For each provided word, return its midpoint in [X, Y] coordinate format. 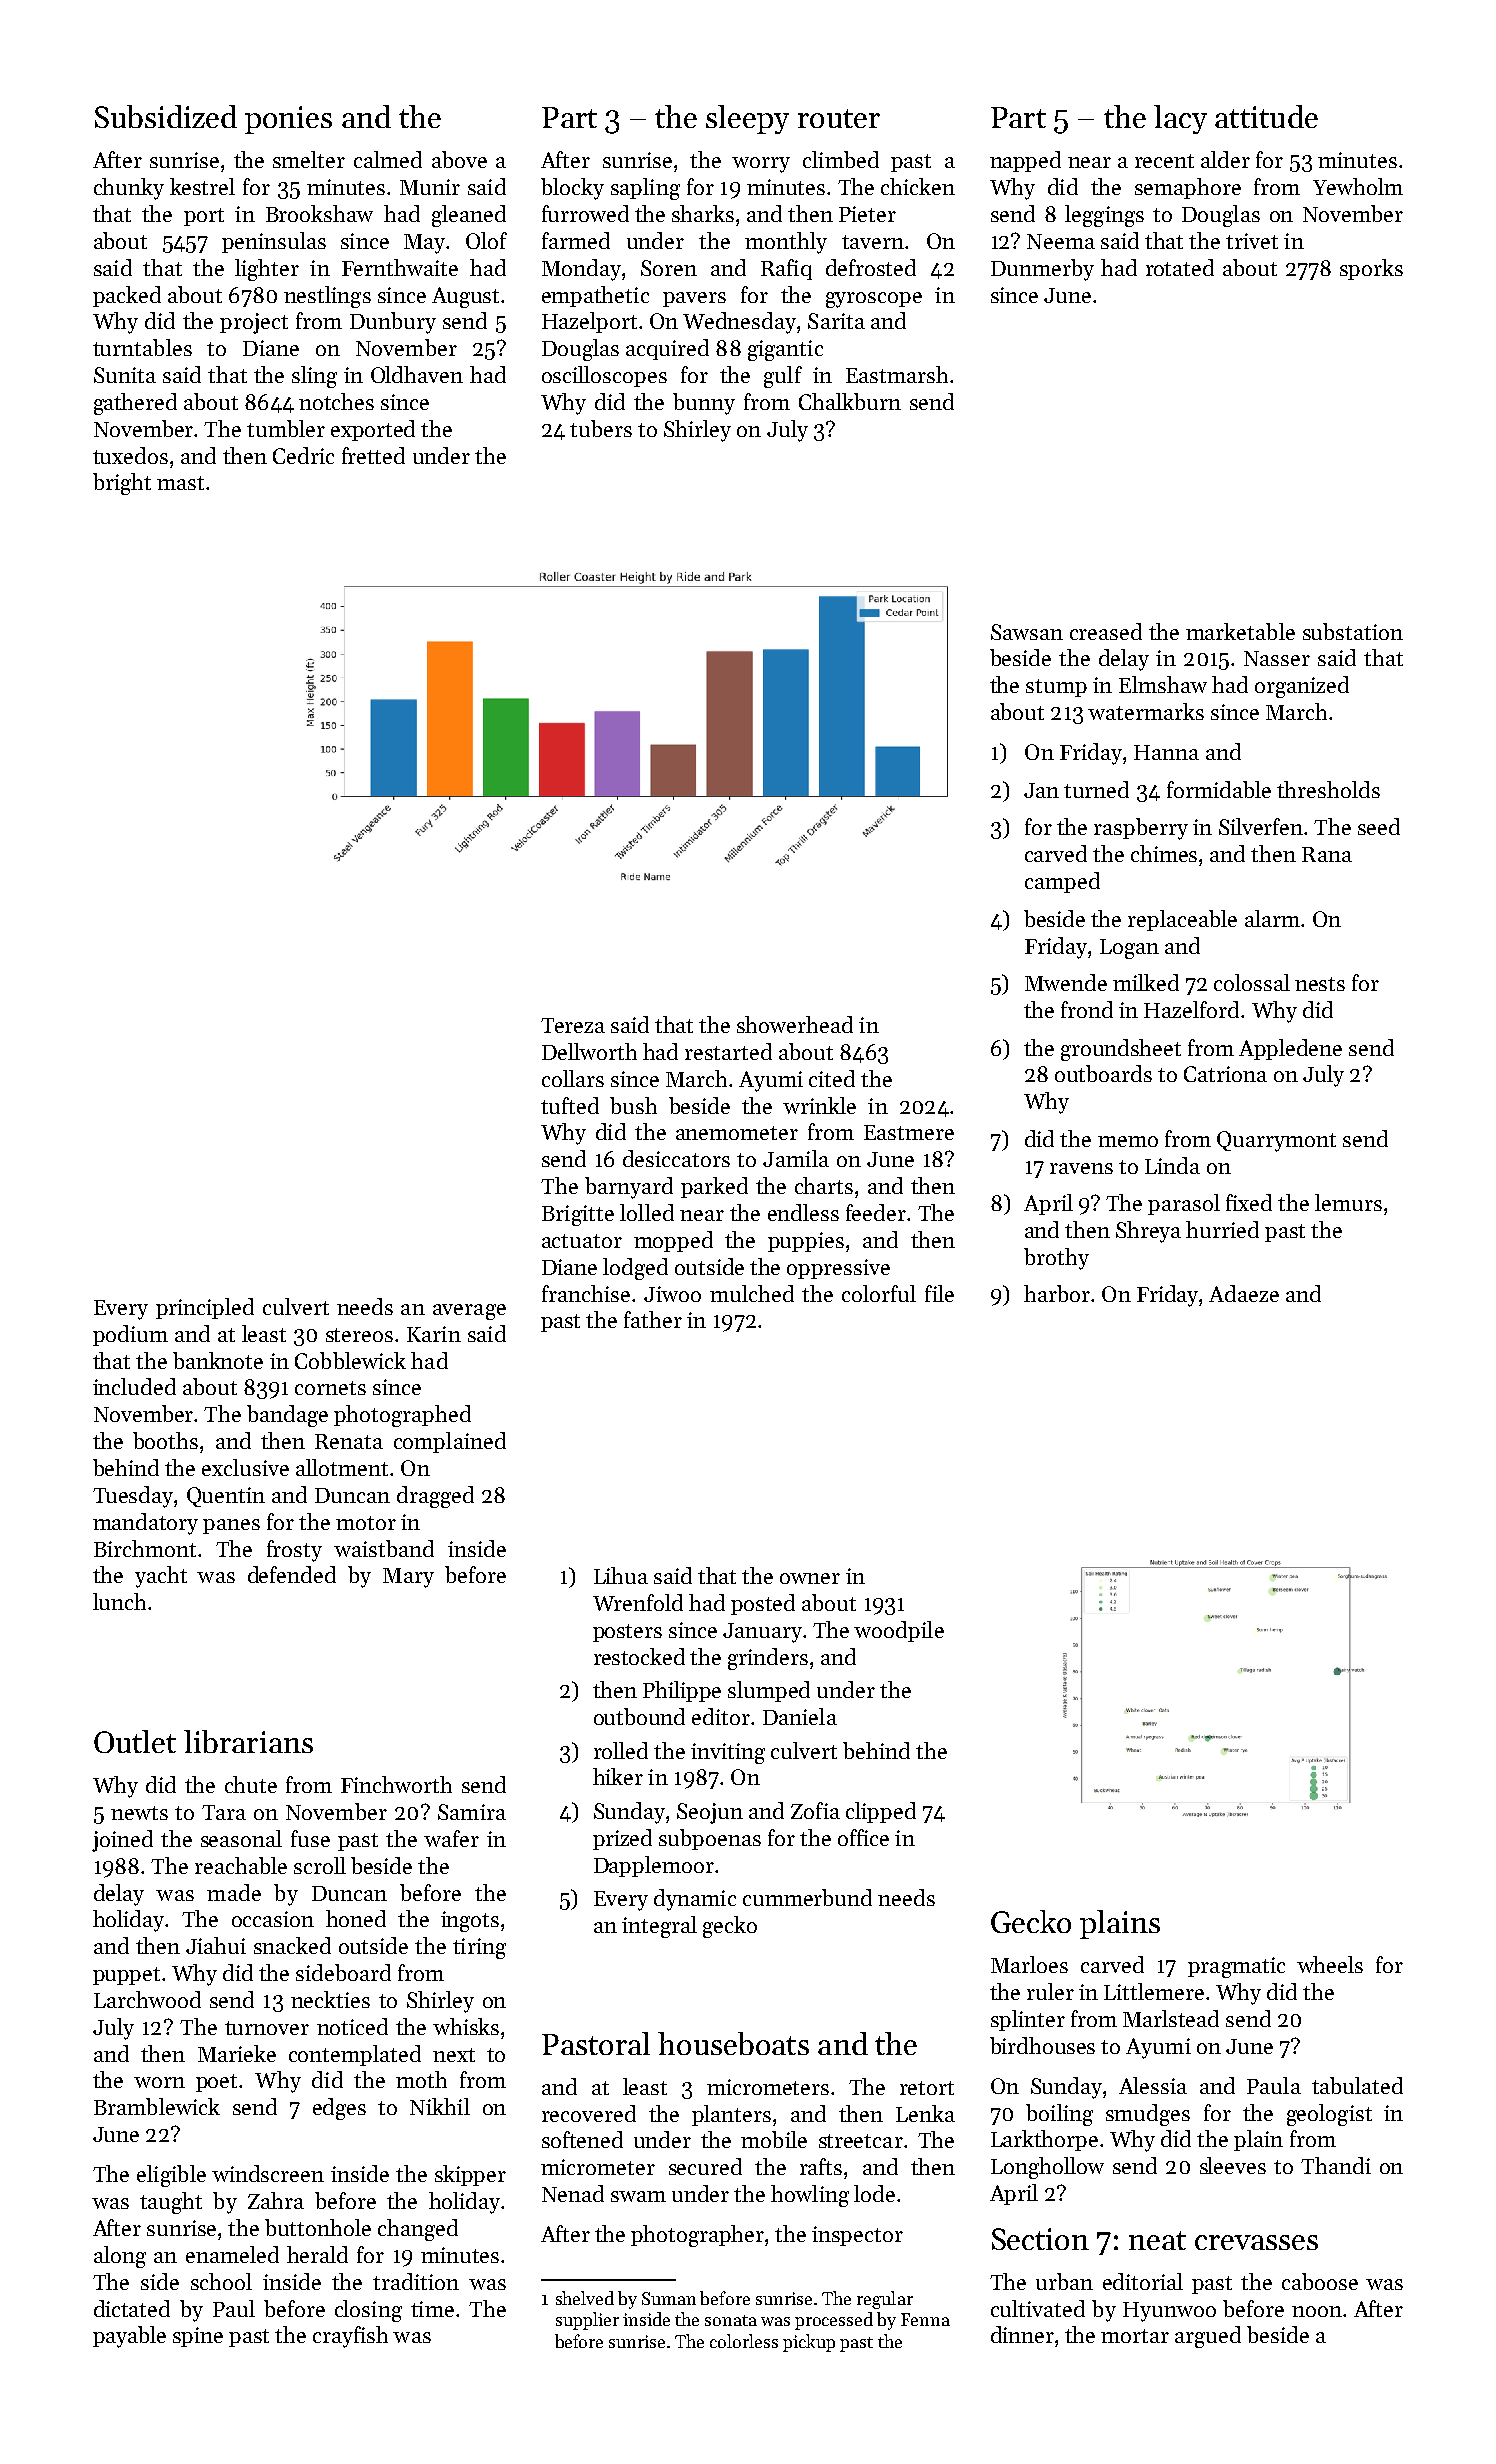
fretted [373, 455]
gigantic [785, 350]
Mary [408, 1578]
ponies [288, 120]
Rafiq [786, 269]
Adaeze [1244, 1293]
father [653, 1319]
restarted [728, 1051]
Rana [1327, 854]
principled [205, 1308]
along [120, 2257]
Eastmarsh [897, 374]
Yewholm [1358, 186]
